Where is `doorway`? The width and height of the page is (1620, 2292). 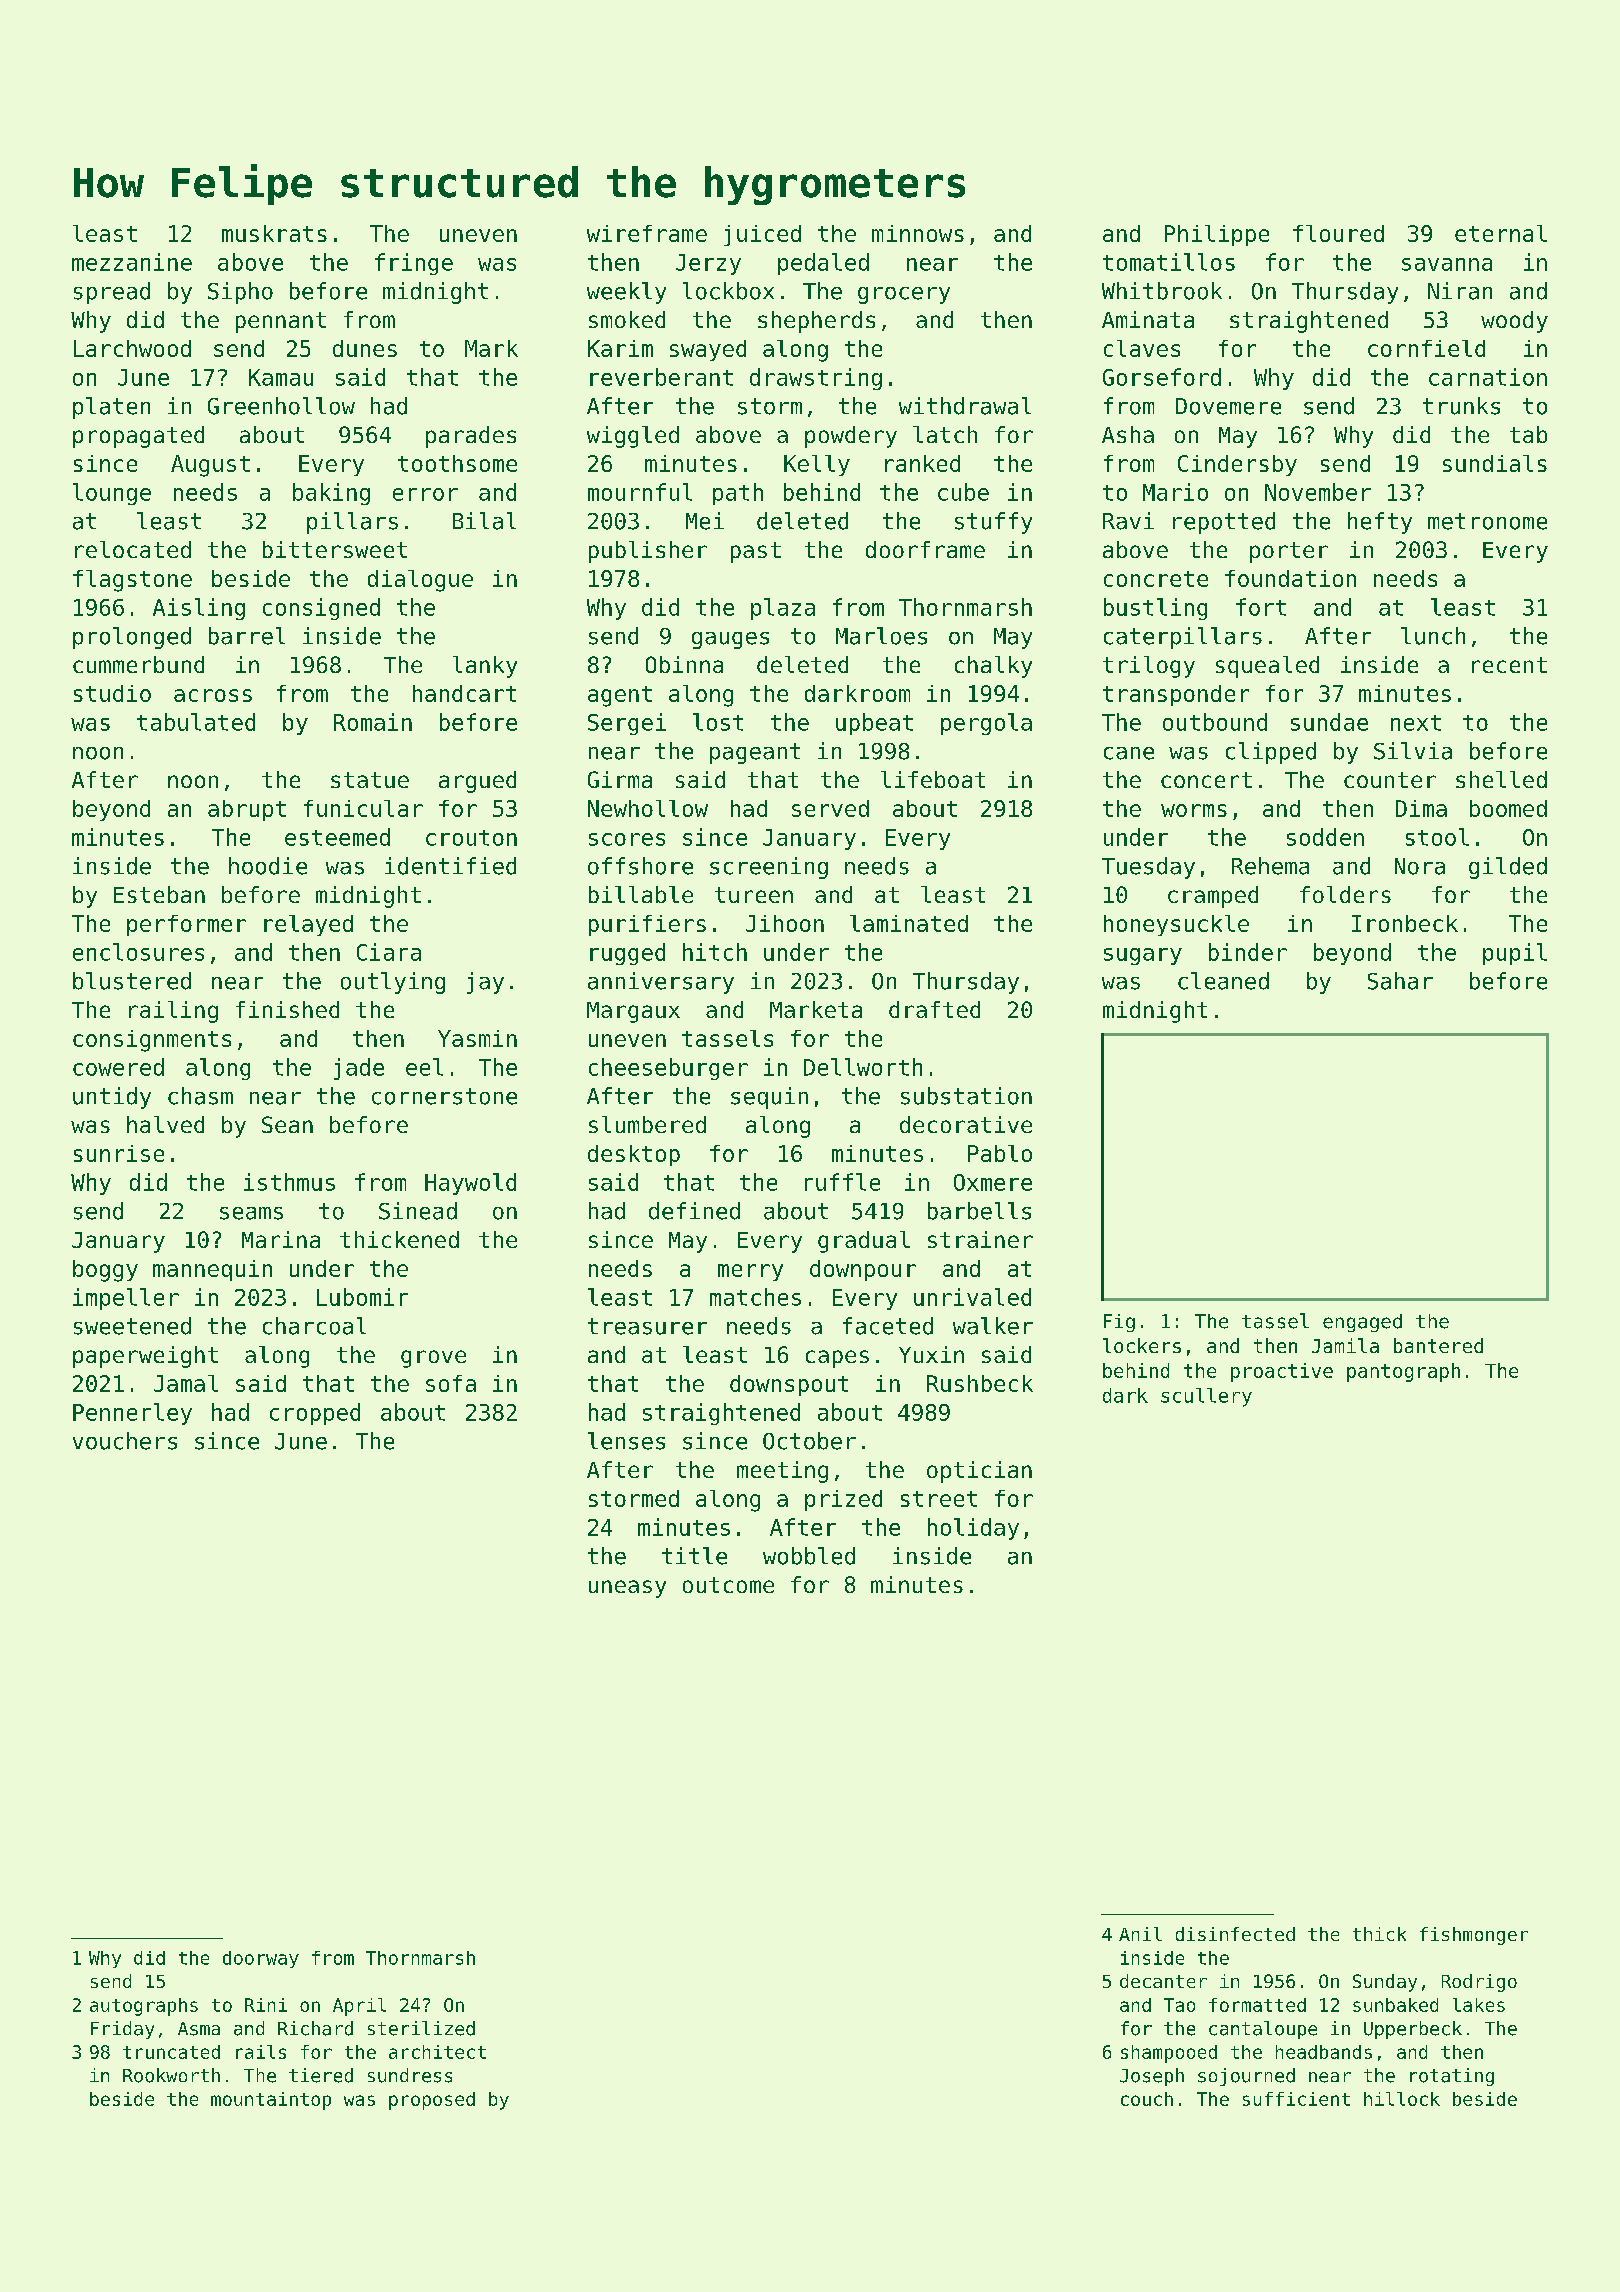 doorway is located at coordinates (261, 1959).
